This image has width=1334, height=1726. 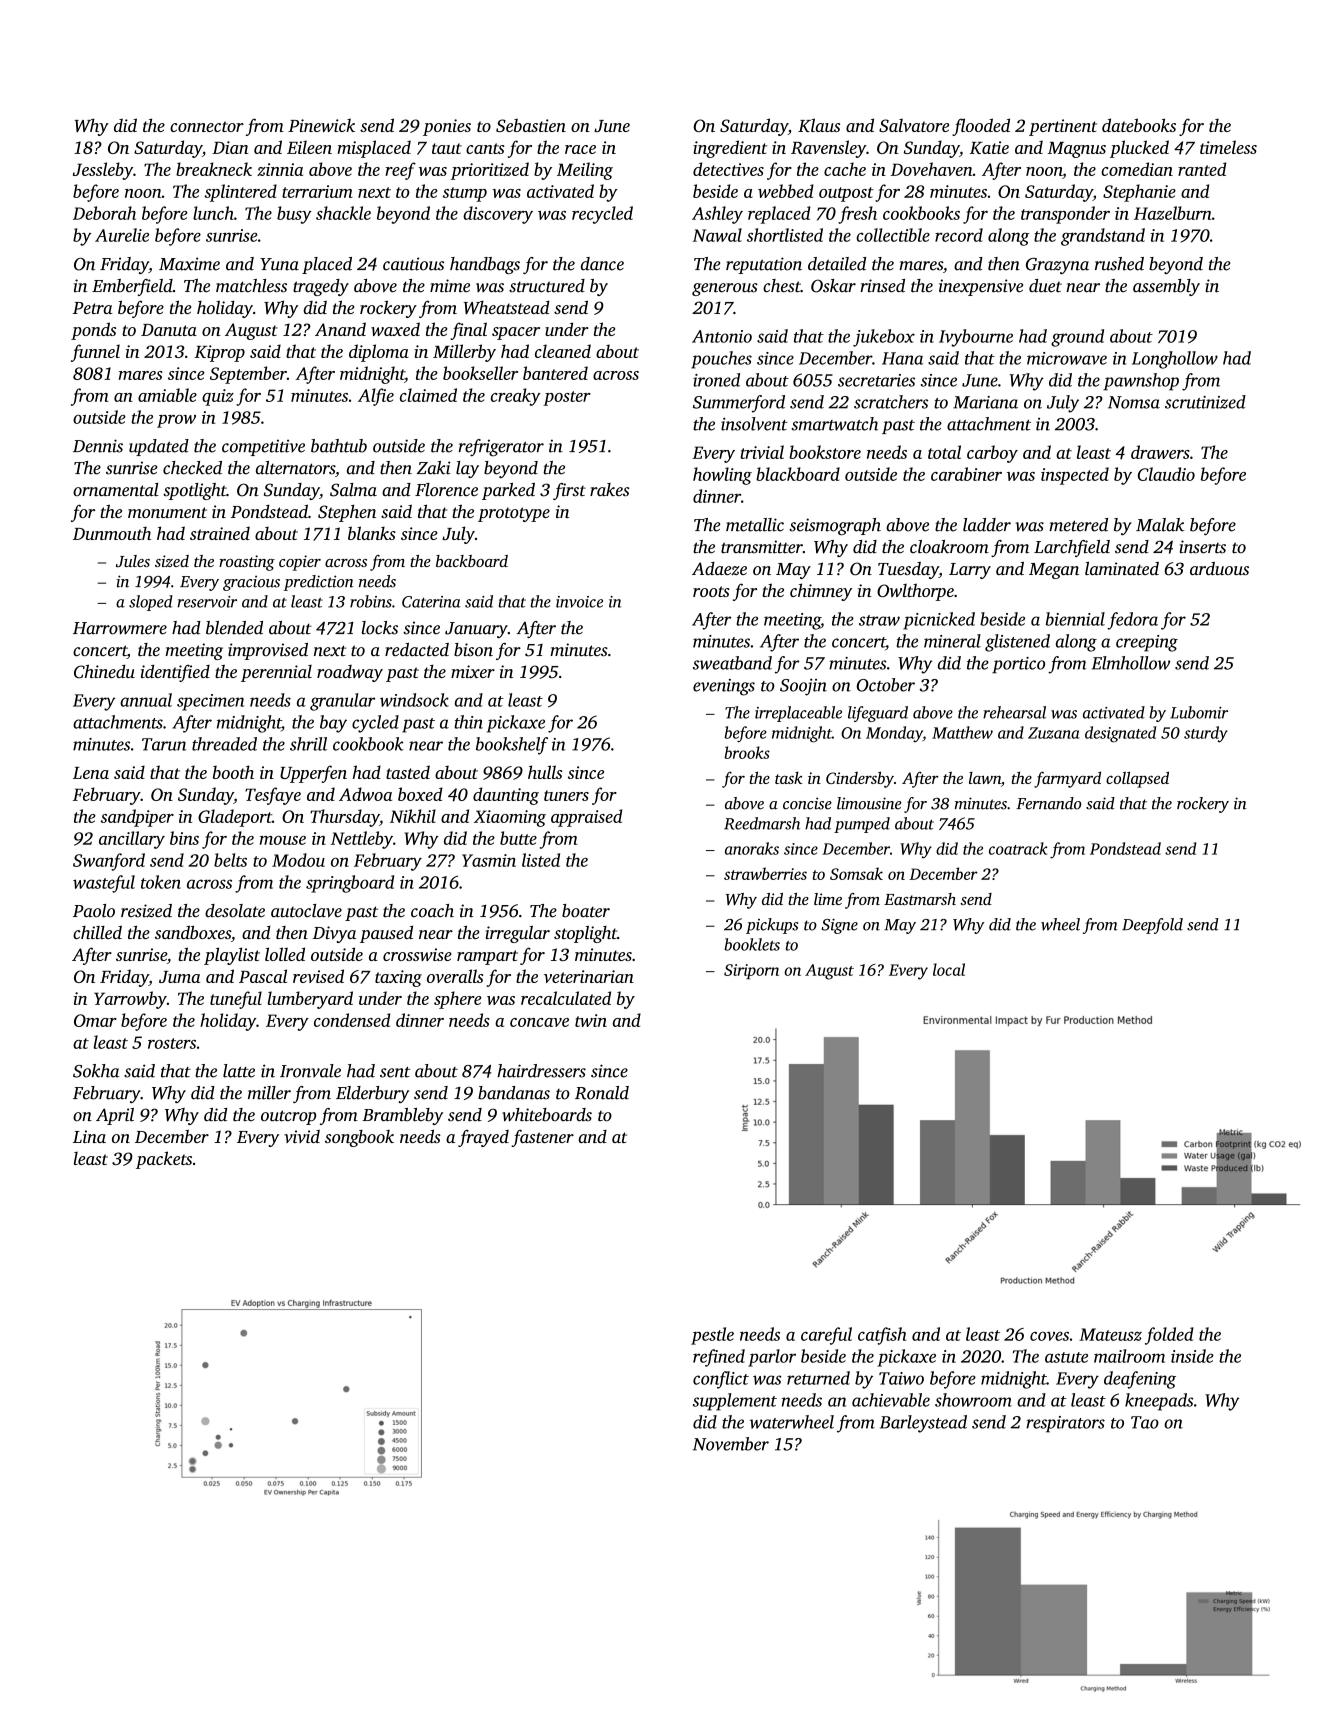 I want to click on Elmhollow, so click(x=1130, y=663).
